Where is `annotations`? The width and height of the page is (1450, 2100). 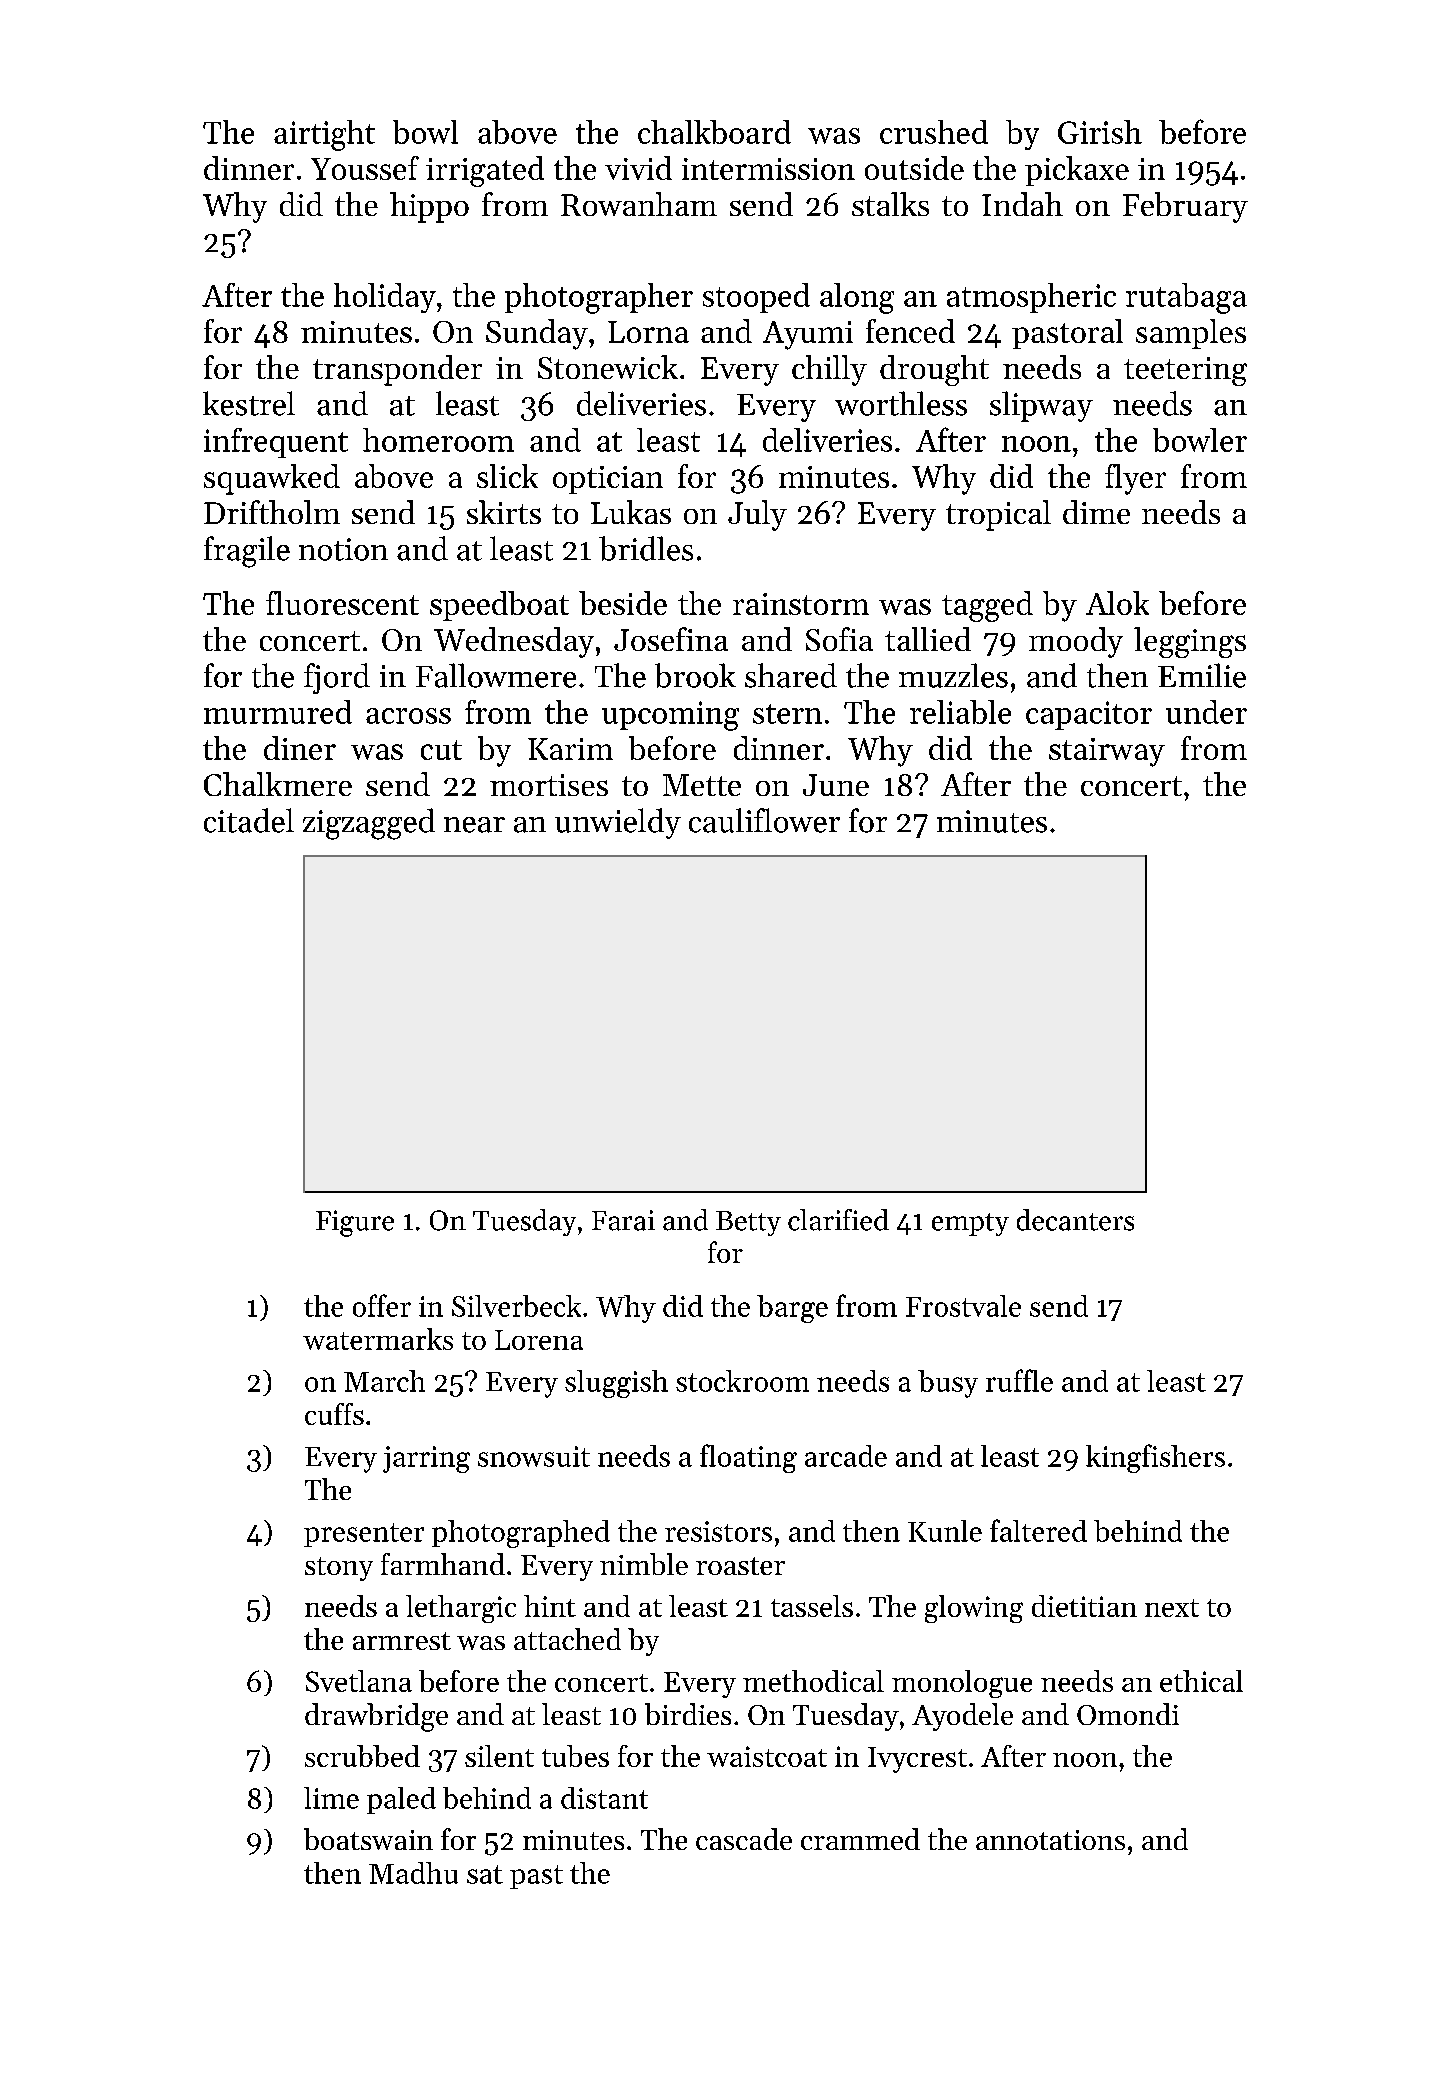
annotations is located at coordinates (1050, 1840).
